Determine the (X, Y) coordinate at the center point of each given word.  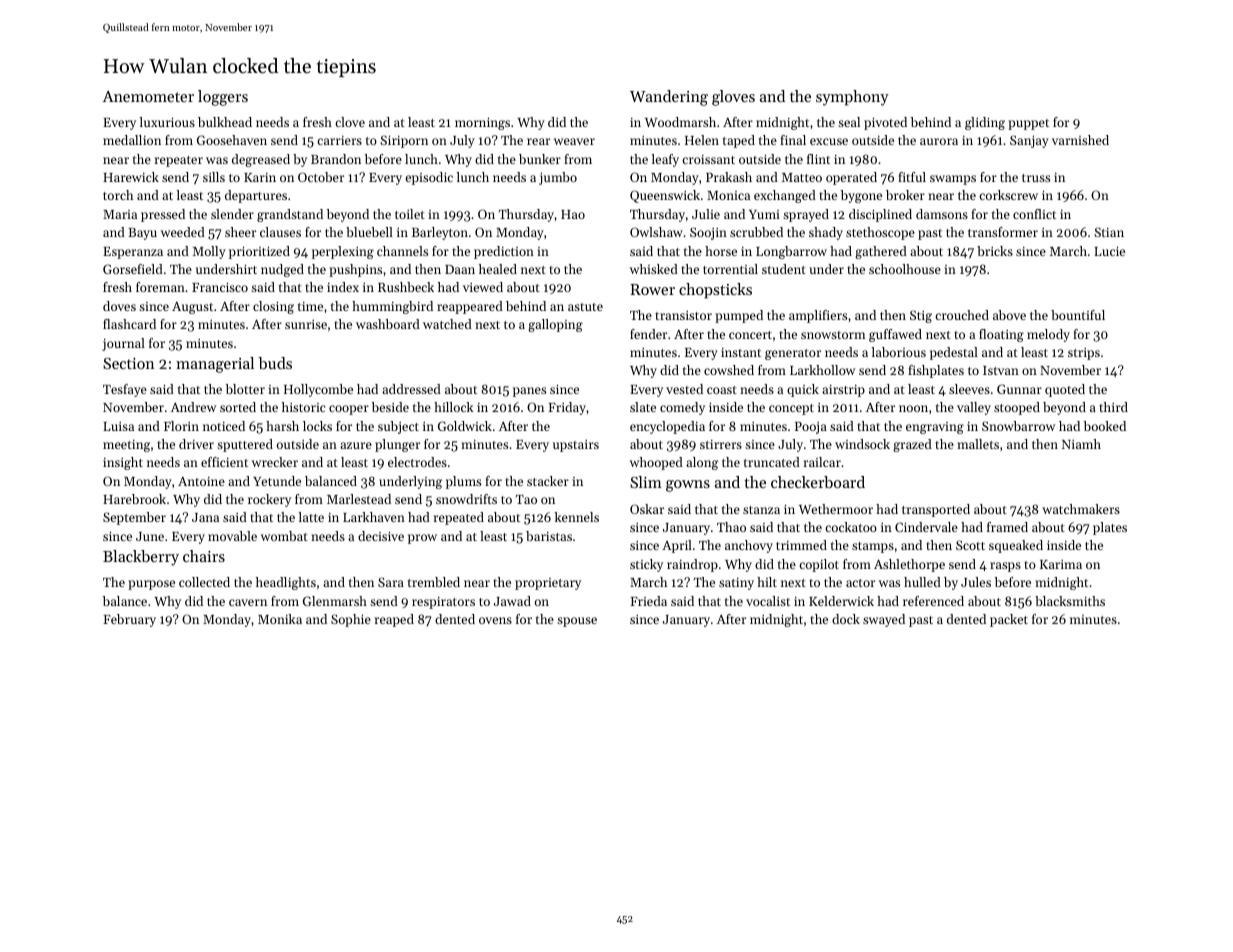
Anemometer (148, 96)
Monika (280, 619)
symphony (852, 98)
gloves (733, 98)
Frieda (648, 601)
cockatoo (851, 527)
